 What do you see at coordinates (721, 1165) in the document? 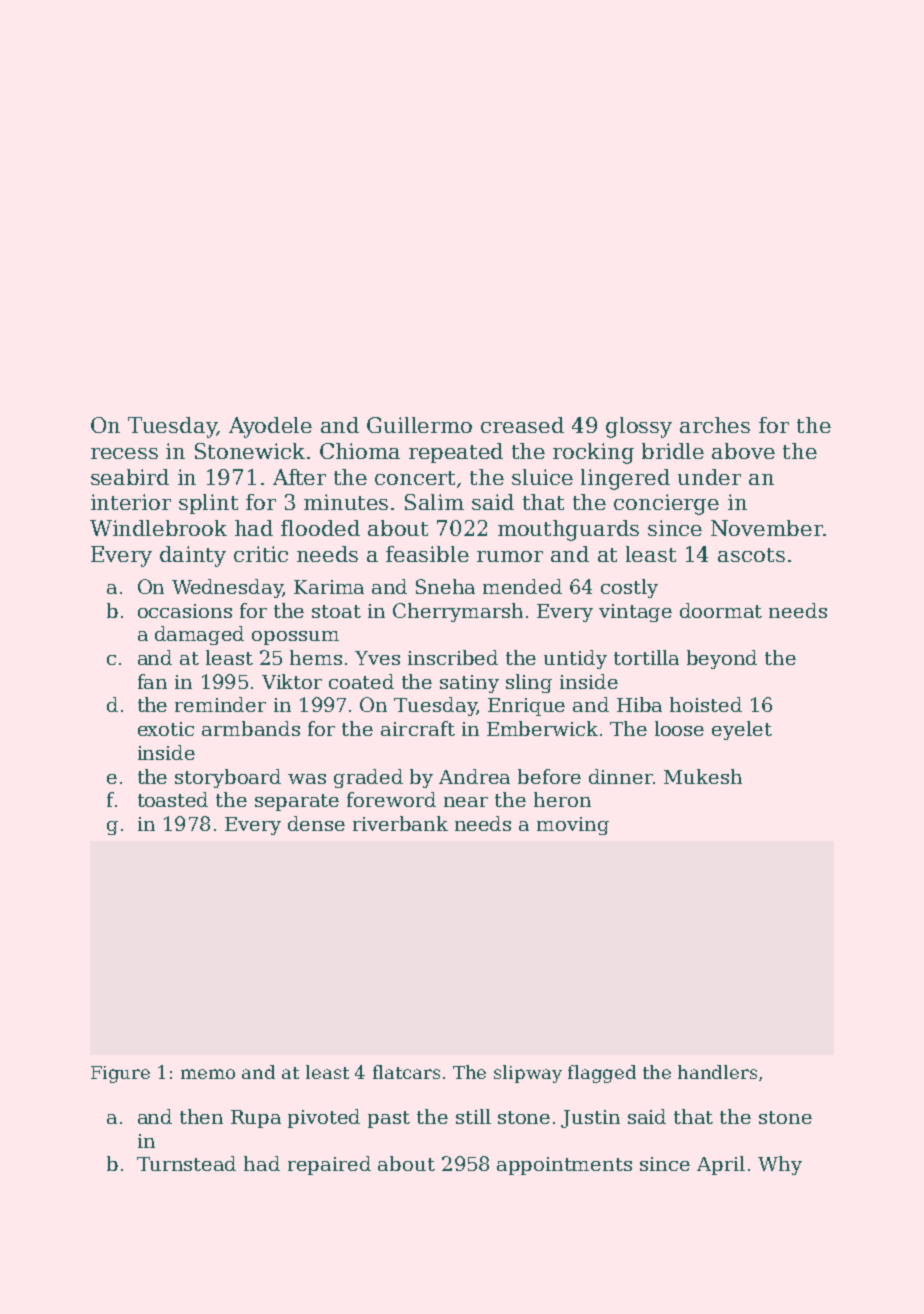
I see `April` at bounding box center [721, 1165].
